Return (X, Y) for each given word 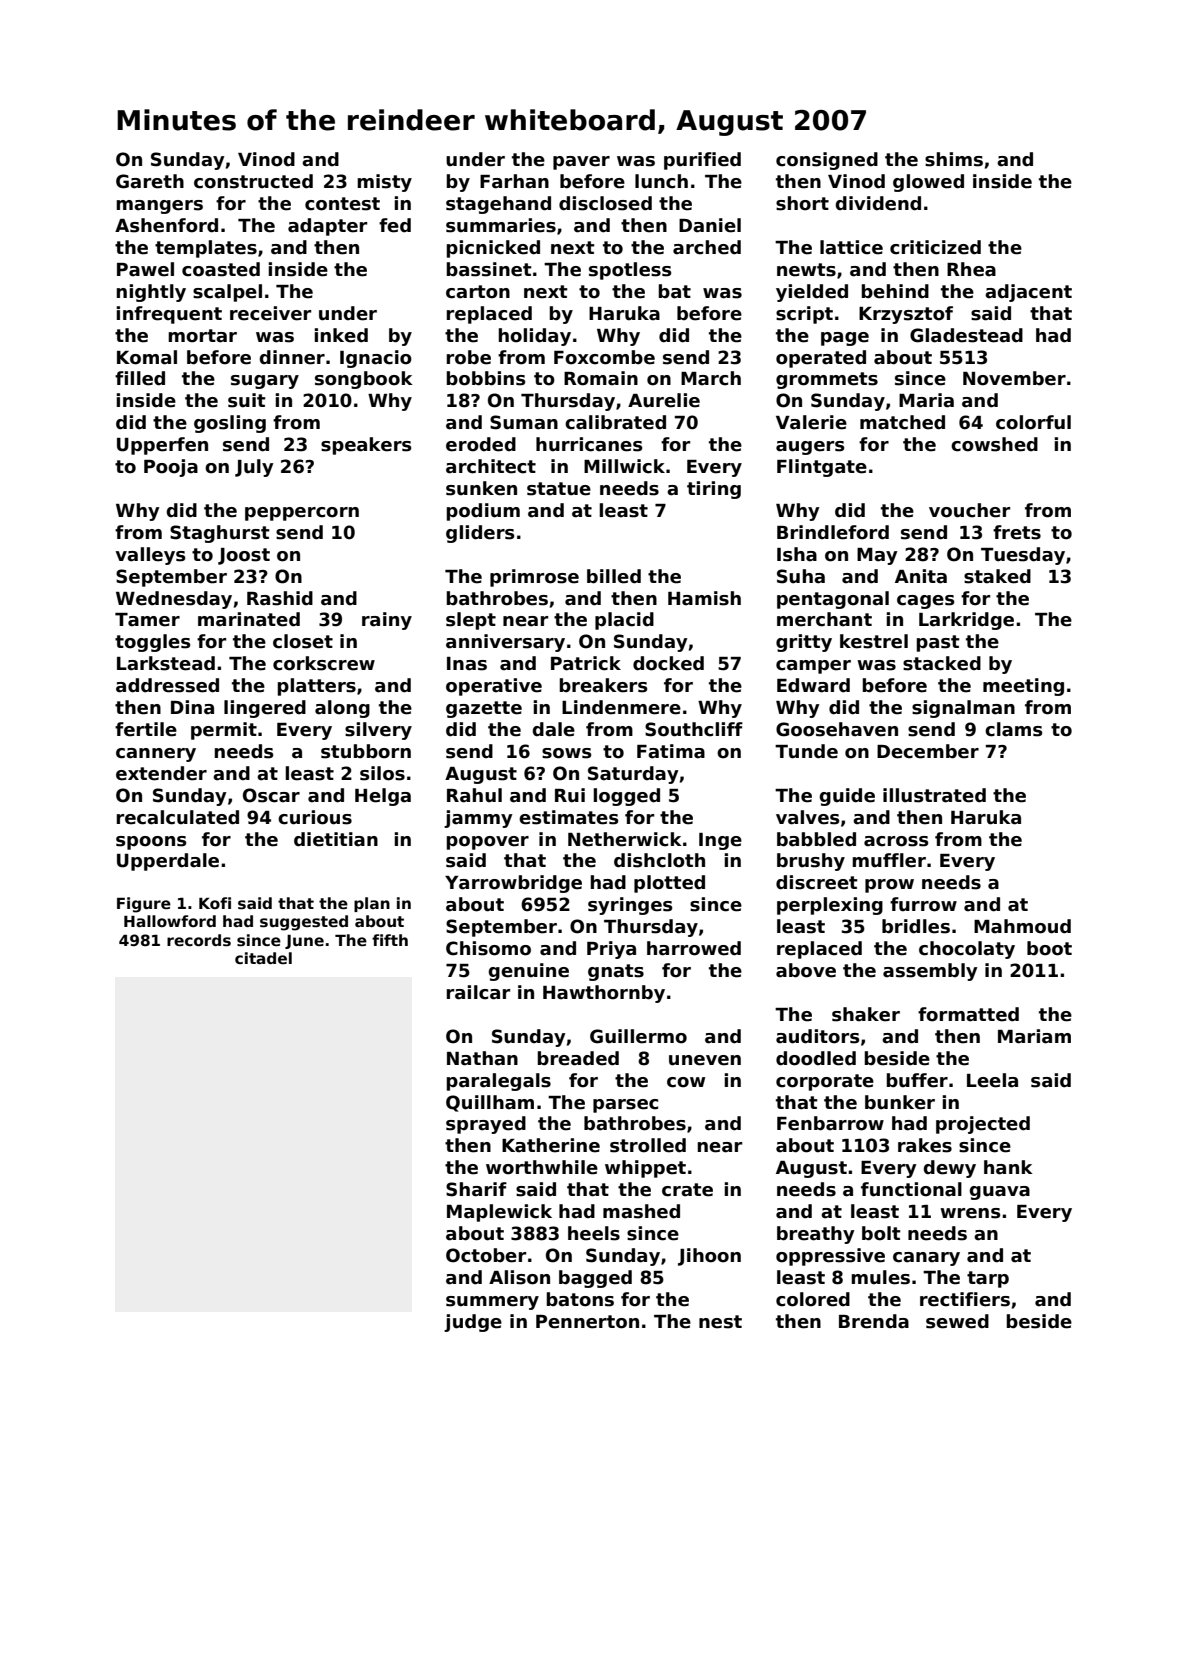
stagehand (498, 205)
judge (473, 1323)
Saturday (633, 775)
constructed (253, 181)
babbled (816, 839)
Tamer (147, 620)
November (1014, 378)
